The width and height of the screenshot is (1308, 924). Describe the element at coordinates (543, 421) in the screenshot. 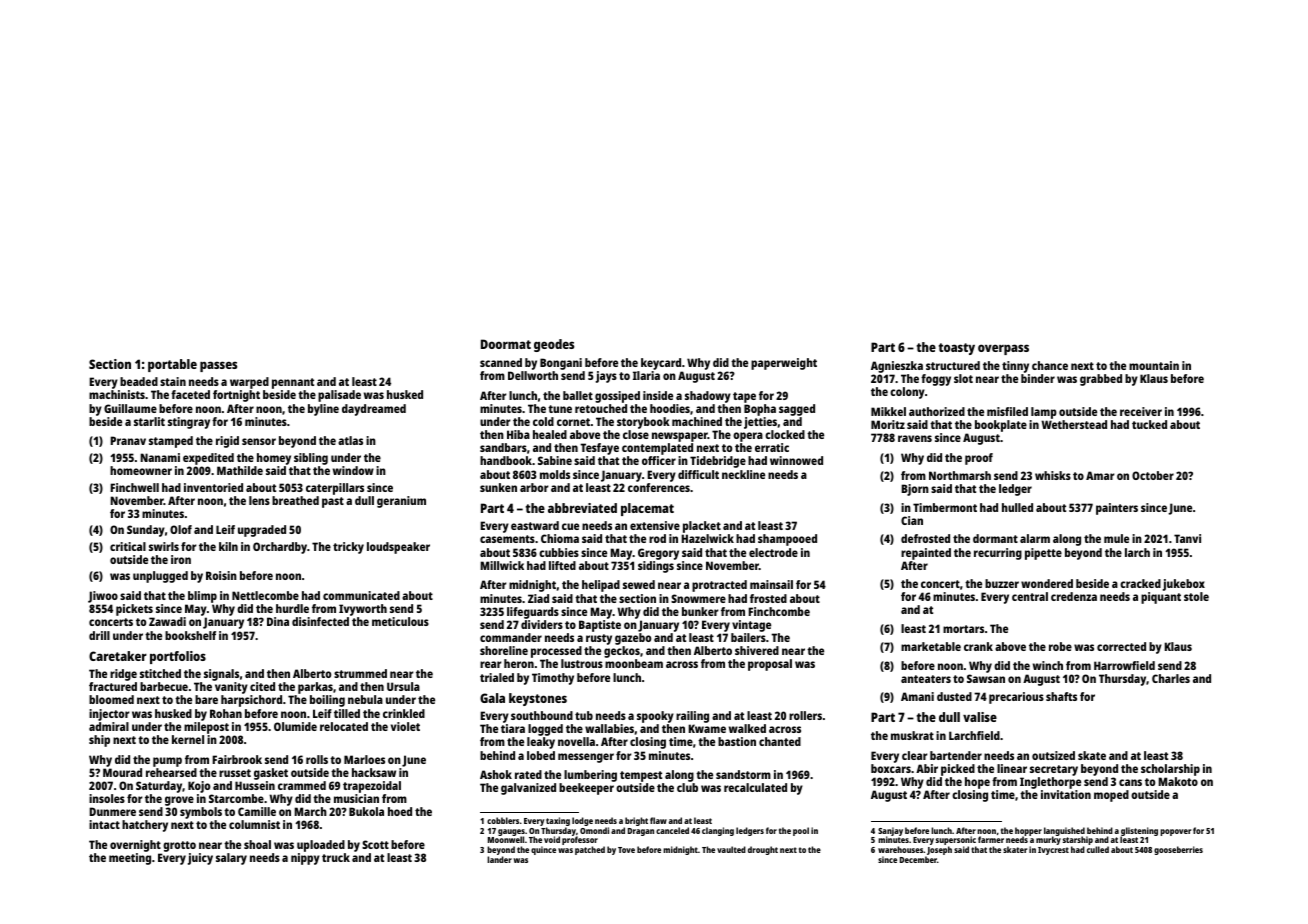

I see `cold` at that location.
